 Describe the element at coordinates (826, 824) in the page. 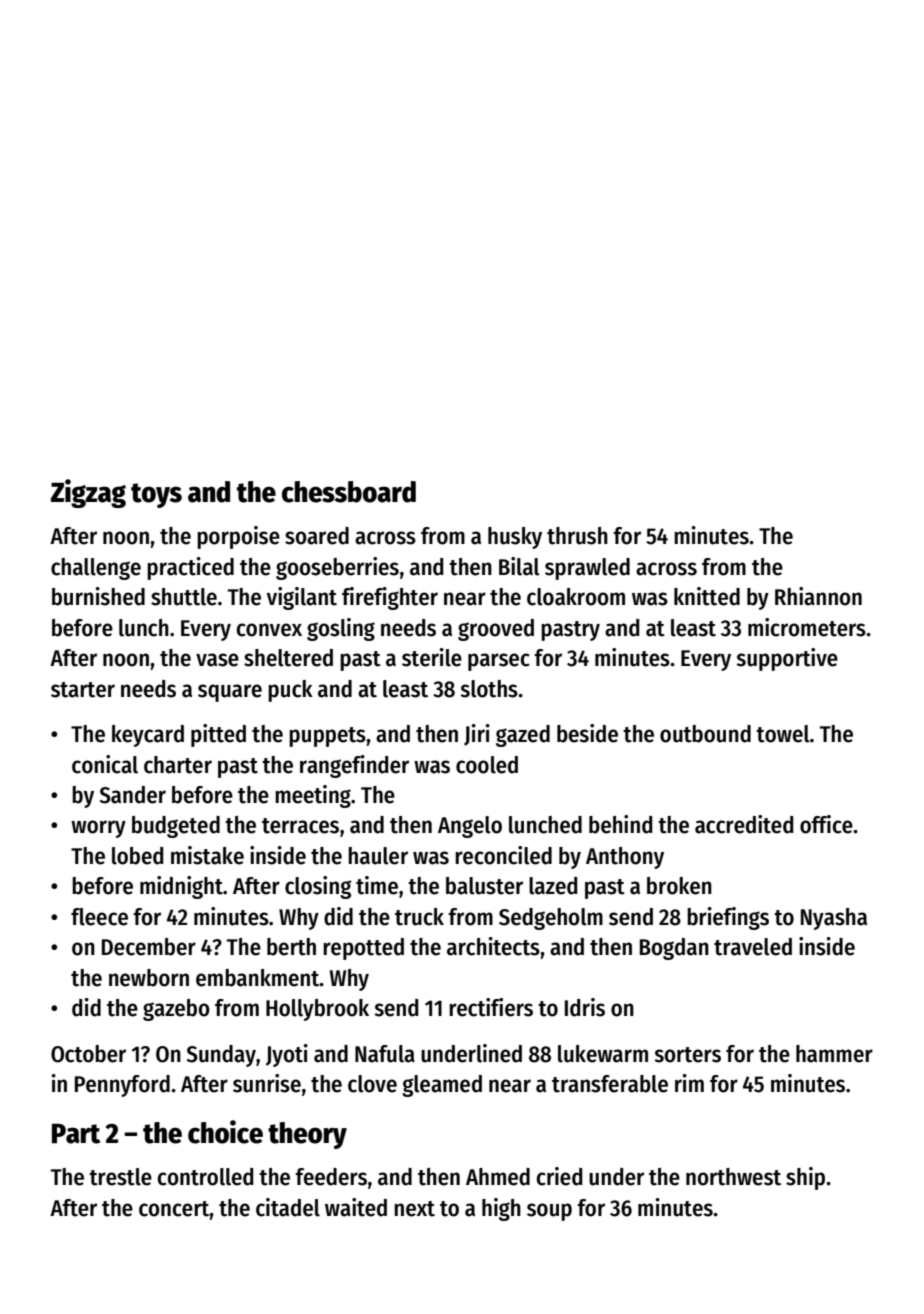

I see `office` at that location.
